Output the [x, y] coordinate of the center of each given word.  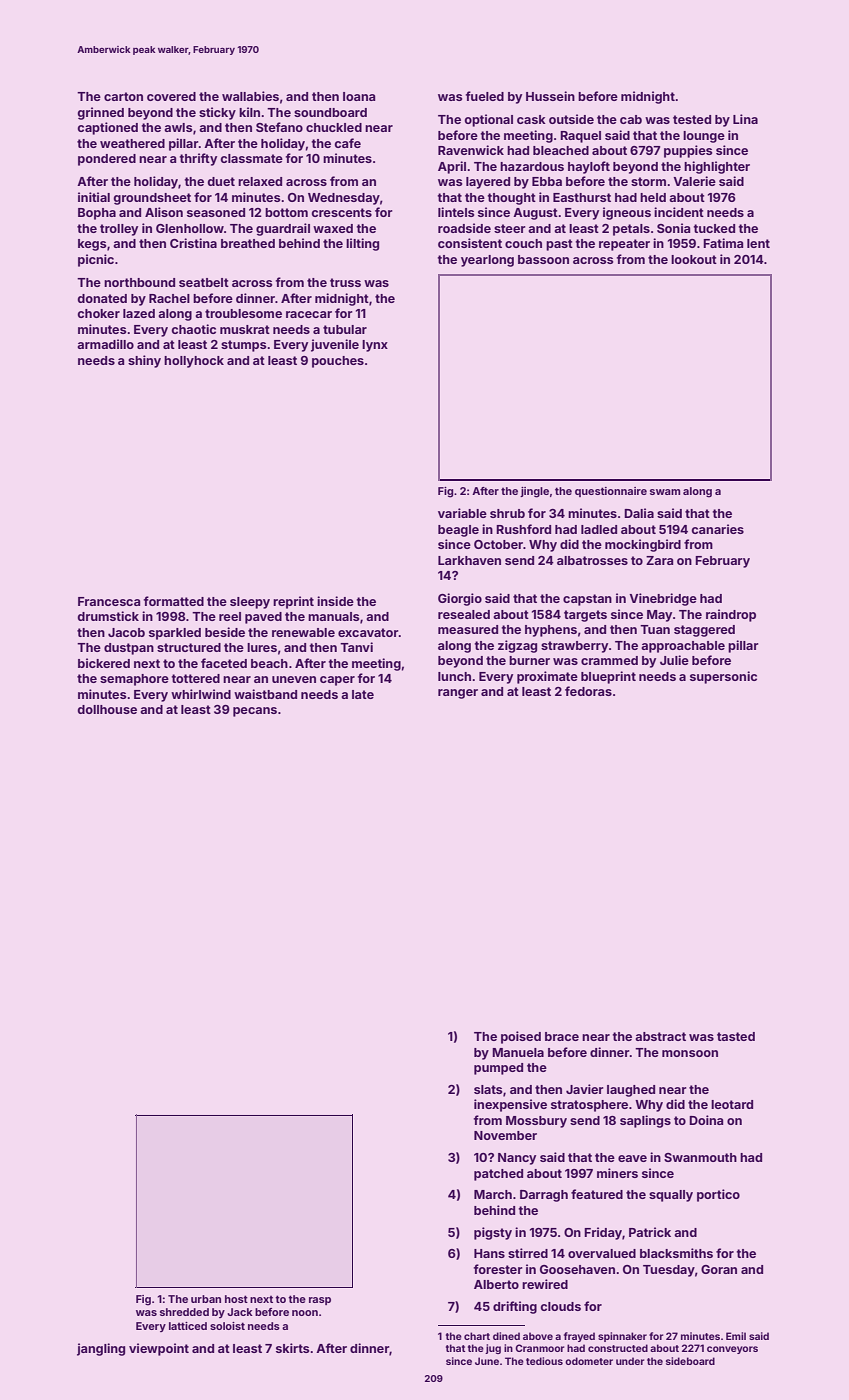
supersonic [723, 677]
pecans [255, 712]
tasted [736, 1036]
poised [521, 1037]
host [236, 1299]
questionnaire [611, 492]
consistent [470, 243]
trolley [119, 230]
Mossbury [536, 1122]
